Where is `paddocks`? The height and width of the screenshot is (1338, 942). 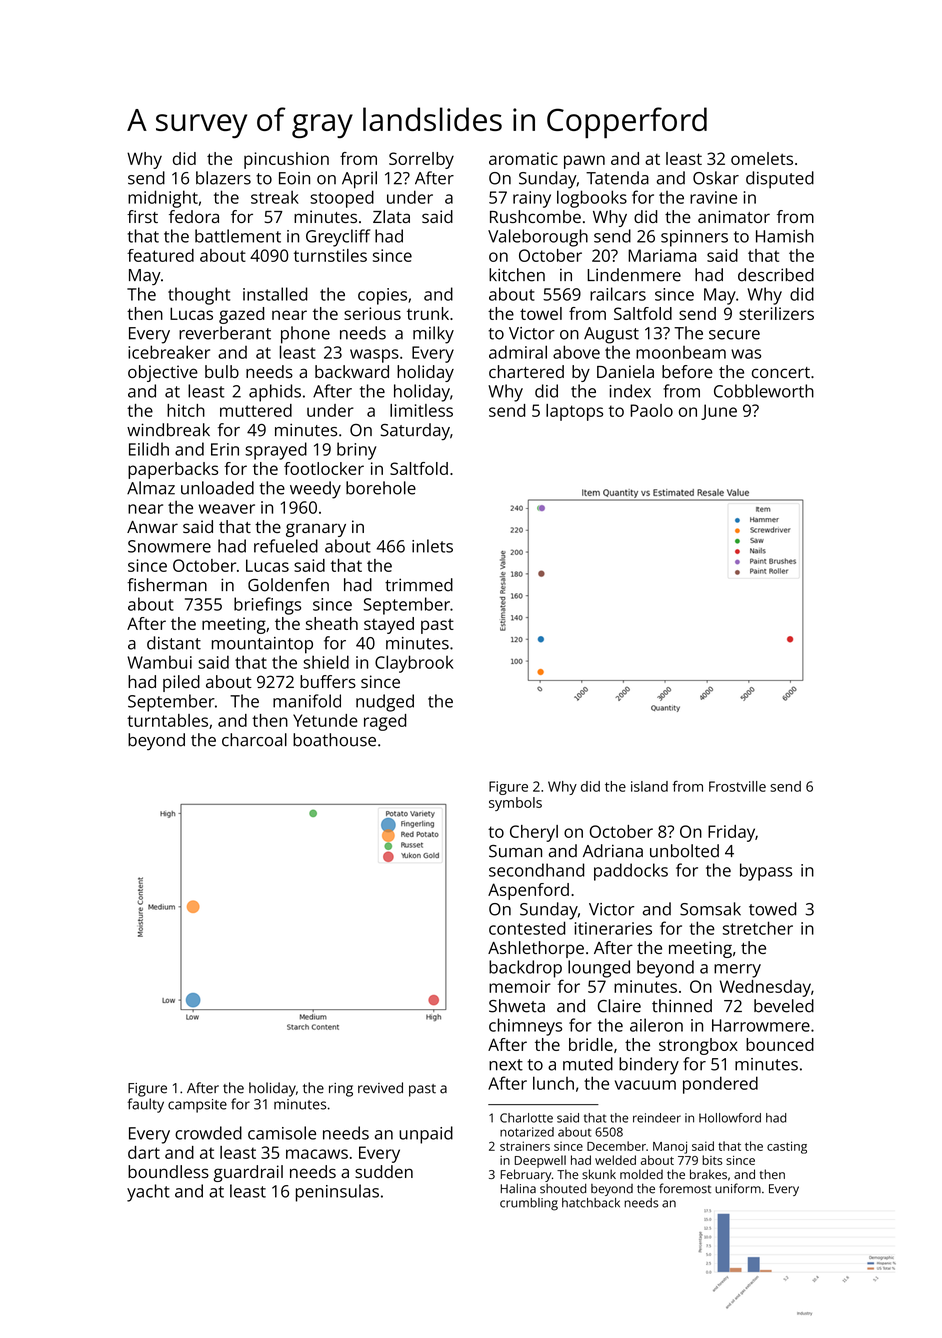
paddocks is located at coordinates (631, 872).
